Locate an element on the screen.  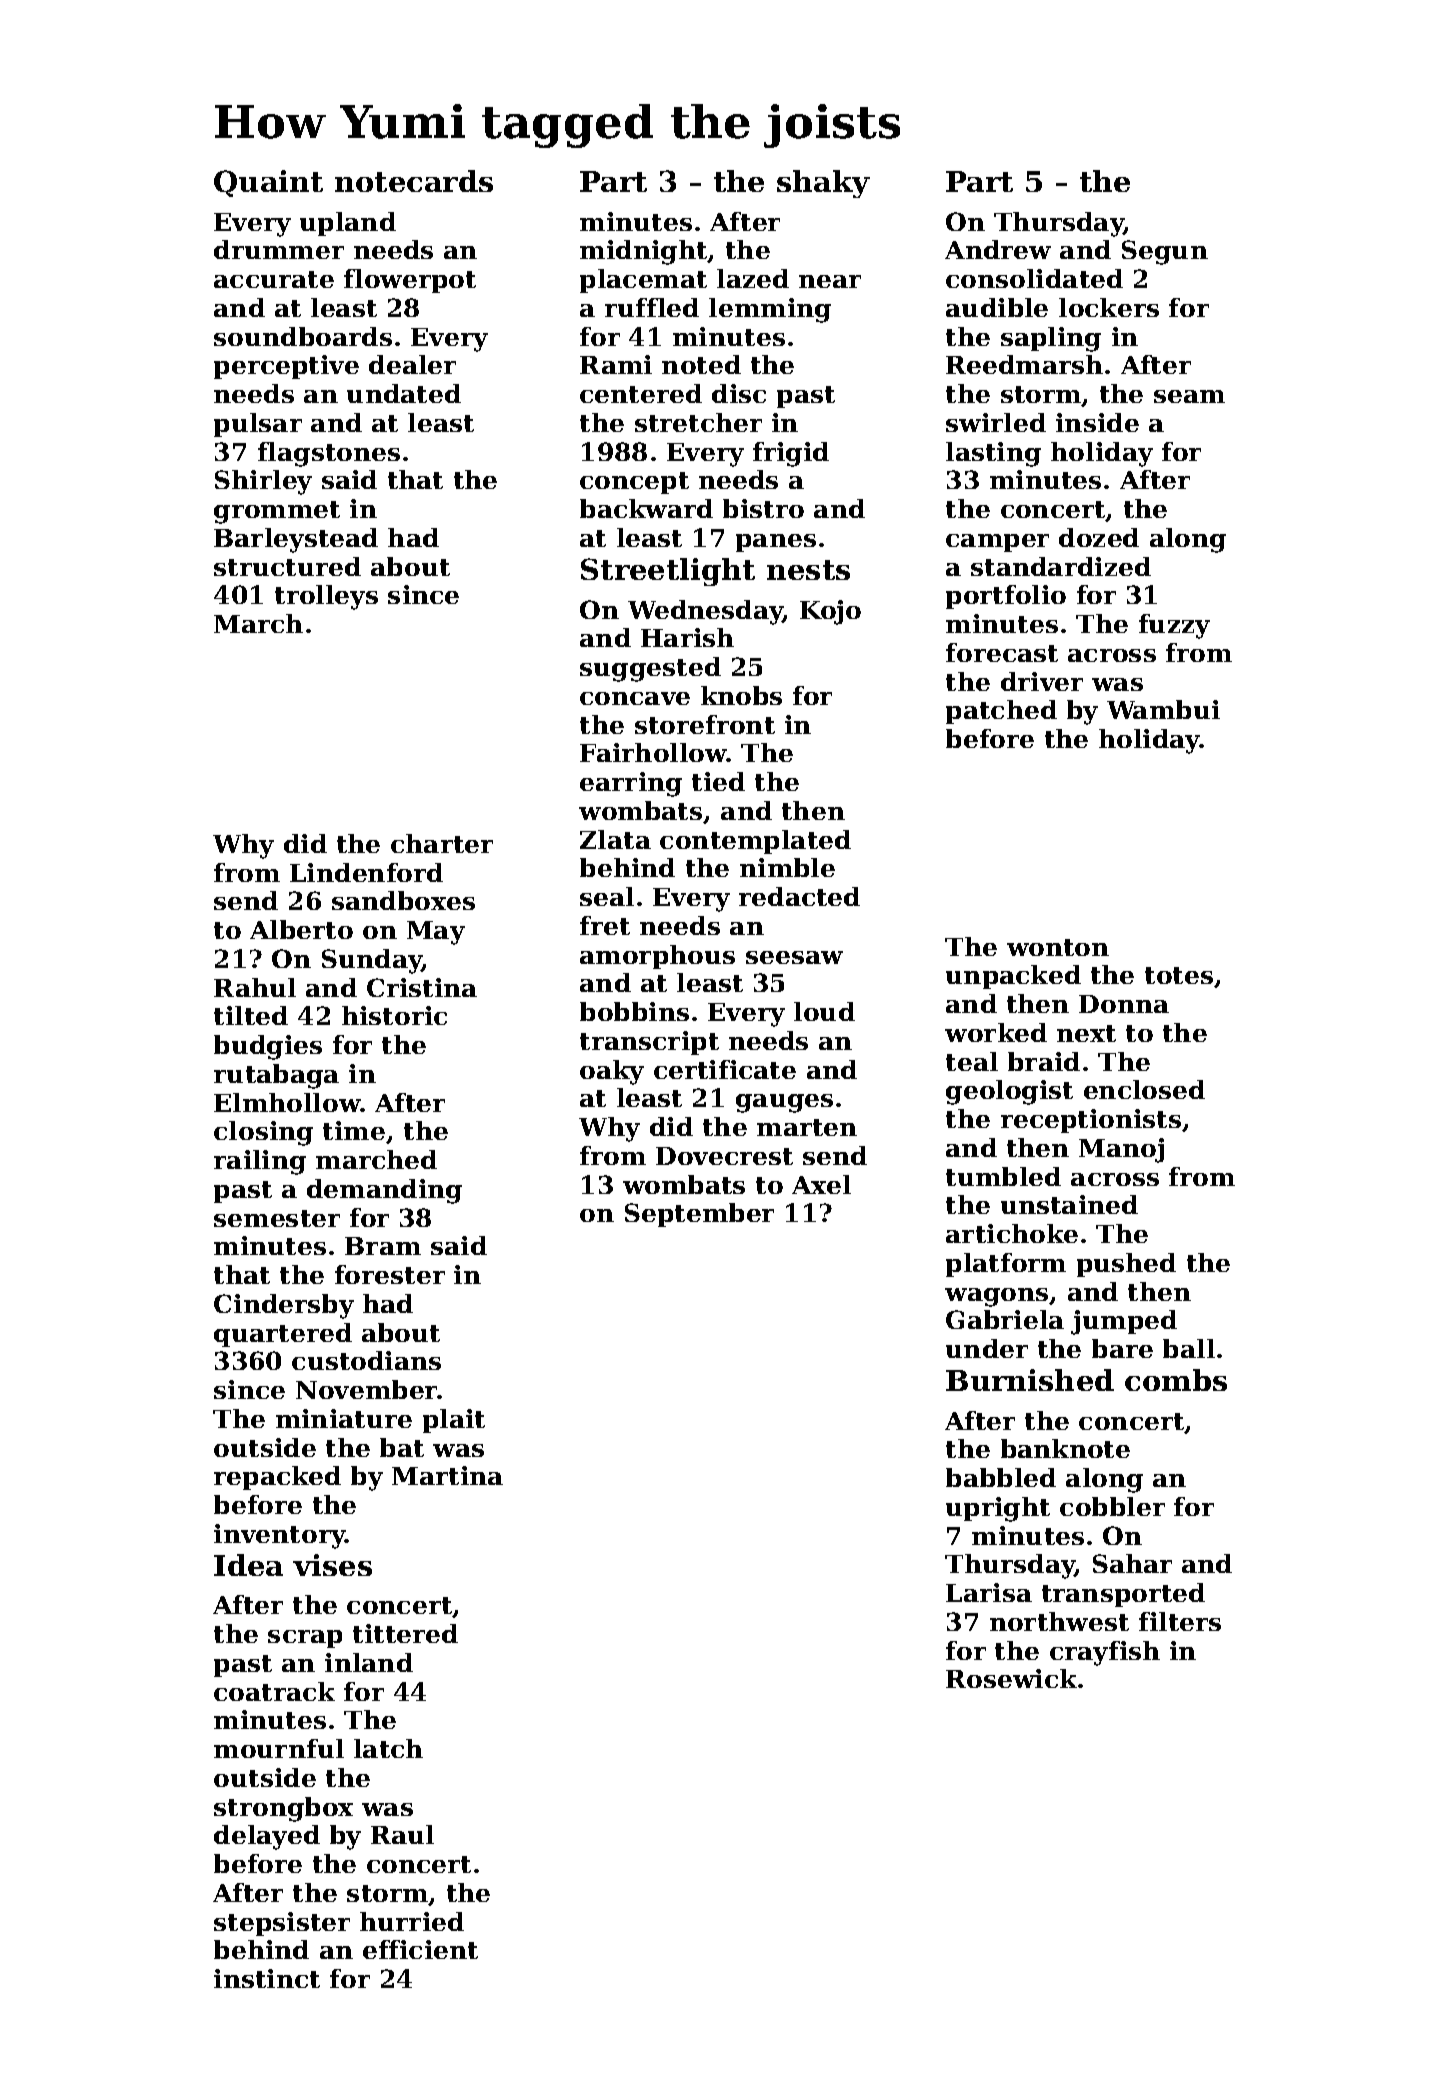
transported is located at coordinates (1123, 1595).
